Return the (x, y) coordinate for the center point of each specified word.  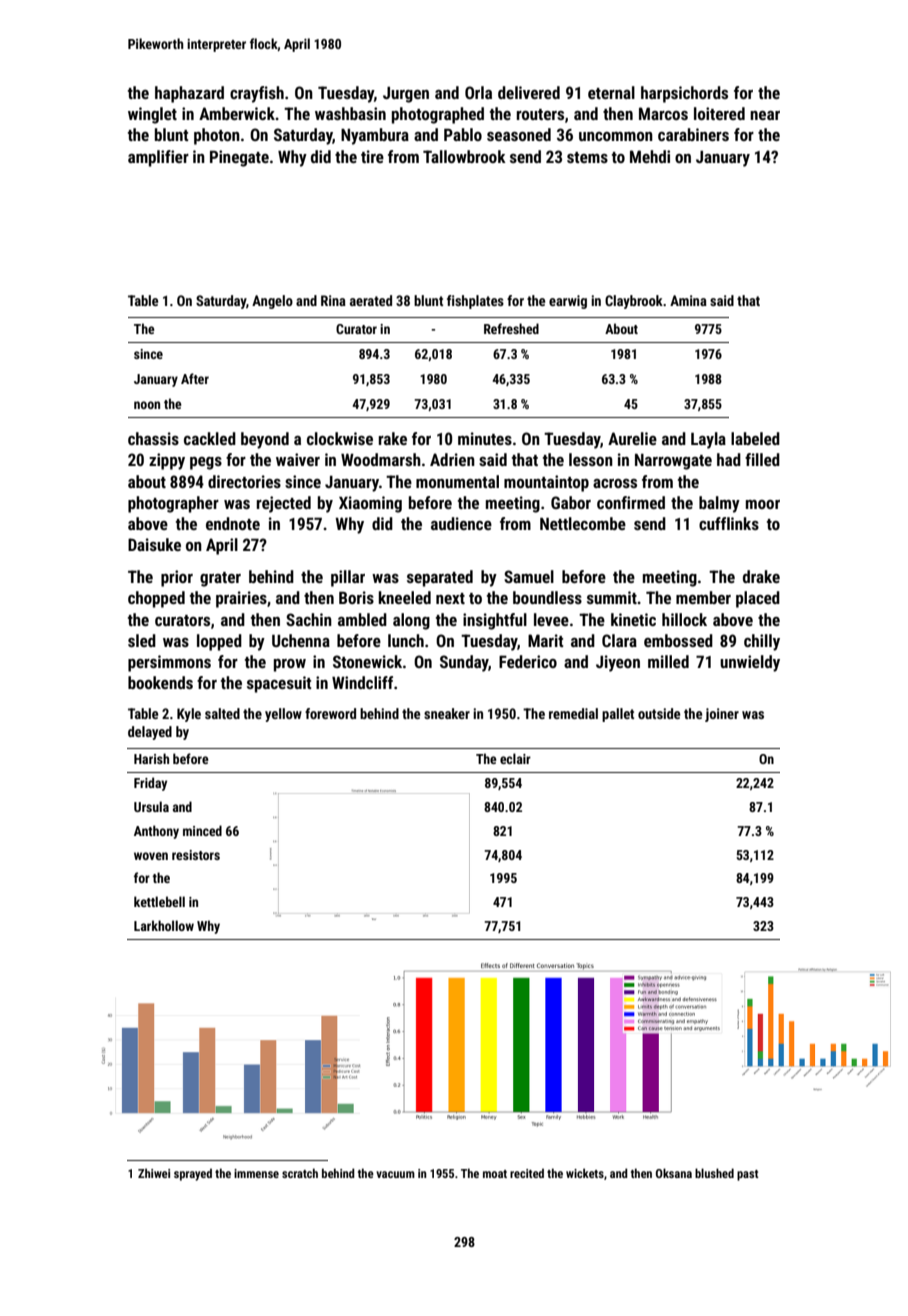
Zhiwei (154, 1173)
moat (495, 1174)
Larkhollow (164, 925)
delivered (529, 92)
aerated (371, 300)
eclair (515, 758)
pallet (618, 715)
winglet (152, 115)
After (195, 378)
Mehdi (650, 156)
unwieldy (750, 663)
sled (142, 640)
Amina (688, 300)
